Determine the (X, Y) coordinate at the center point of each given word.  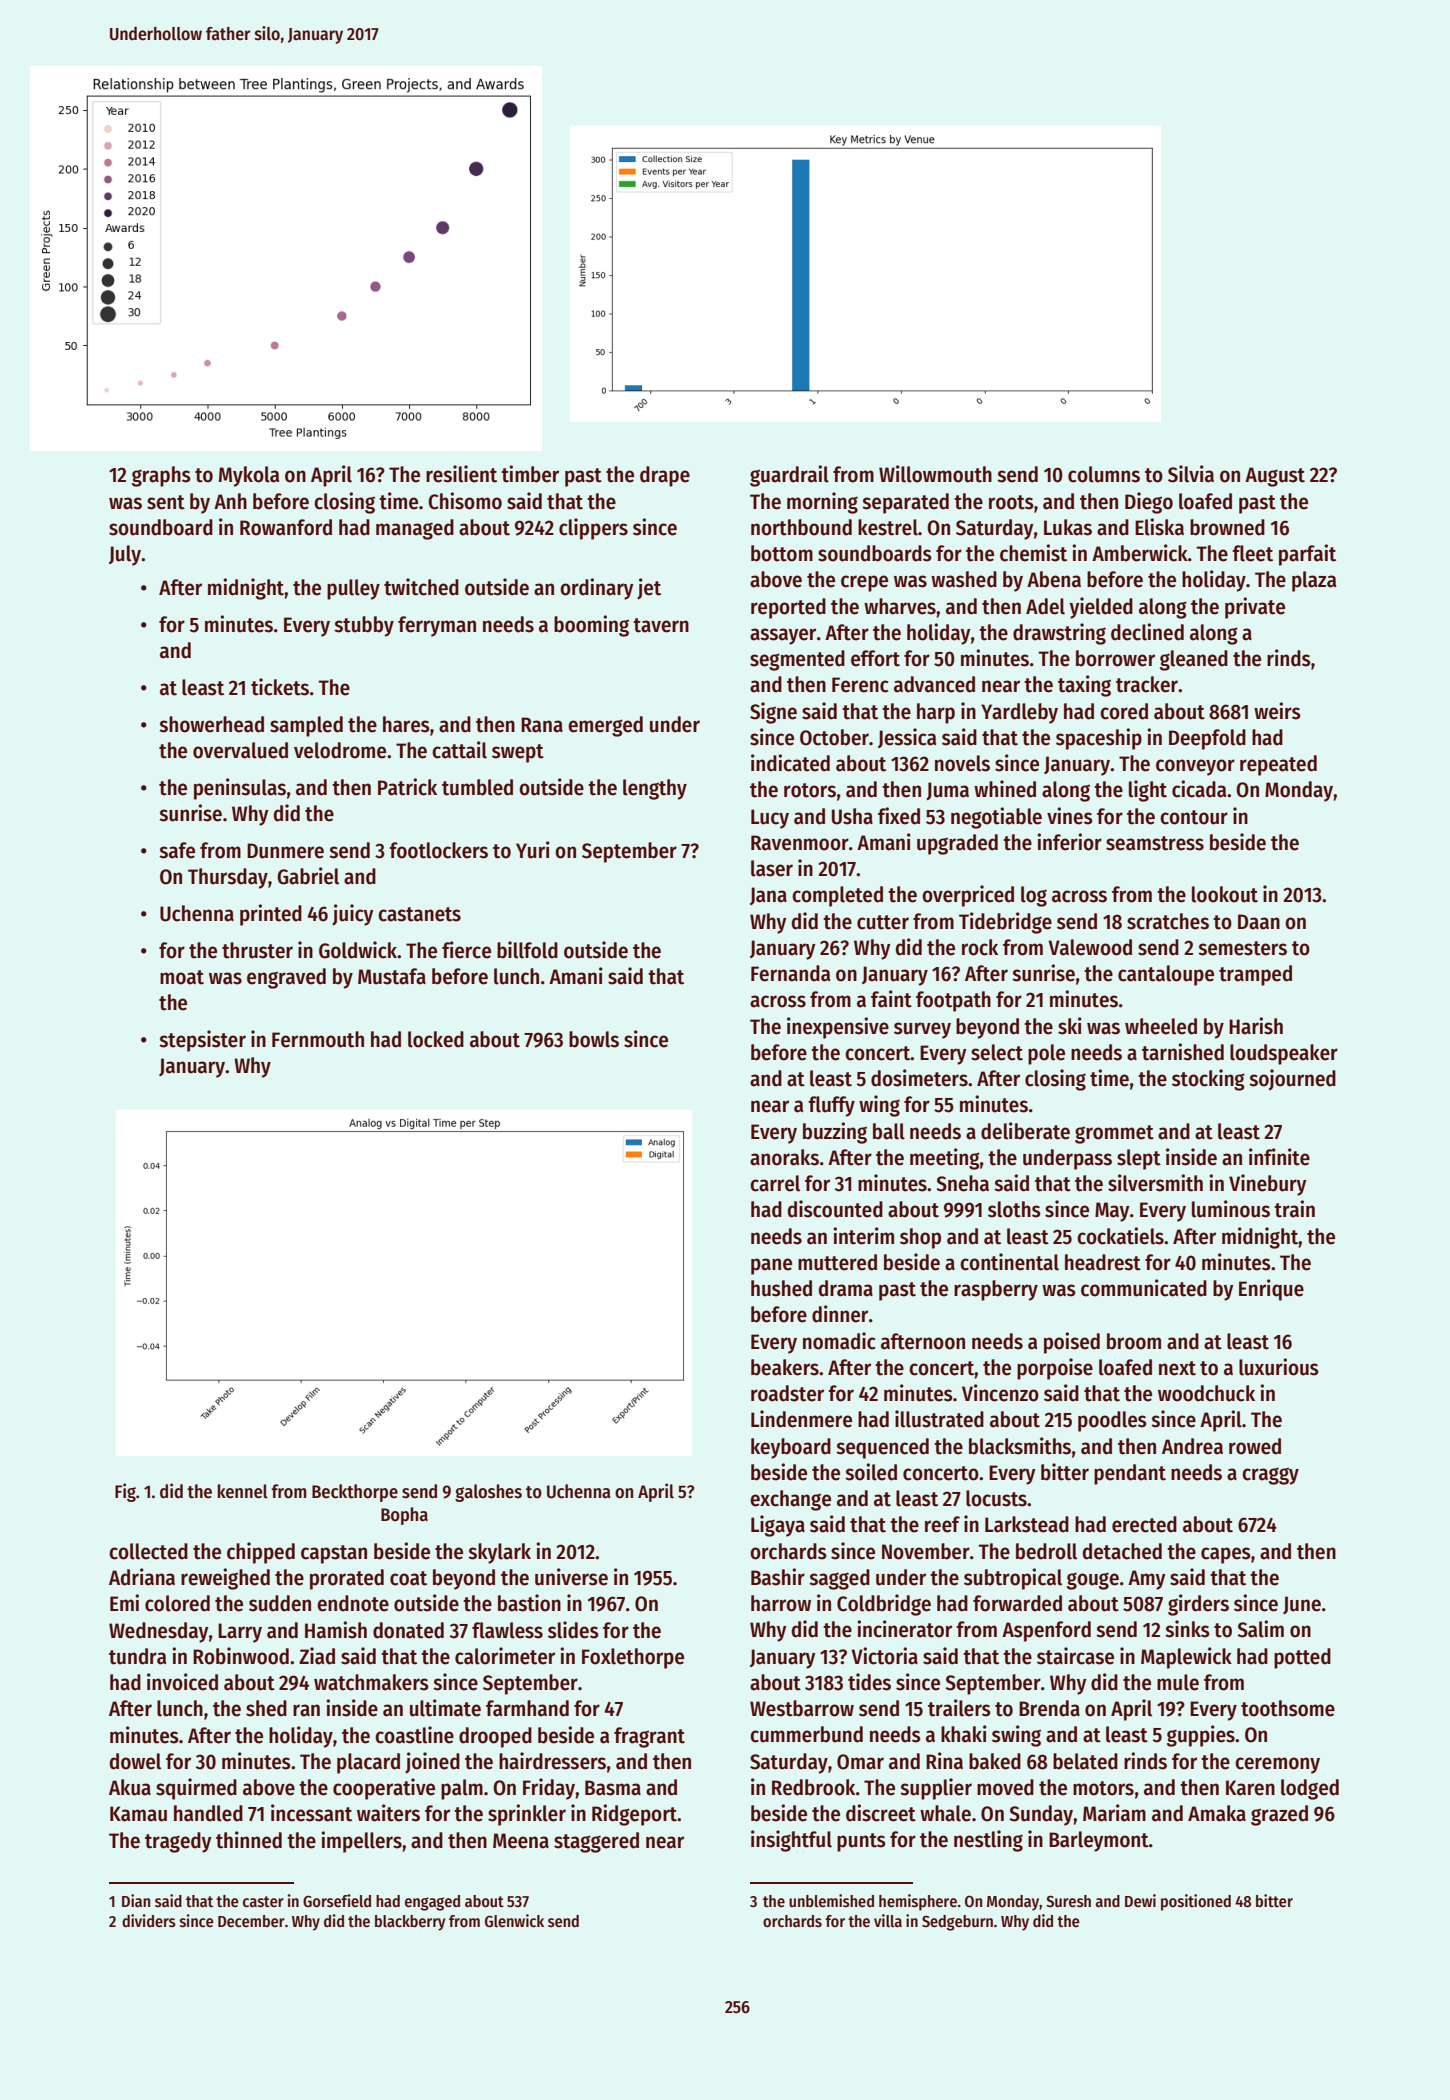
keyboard (791, 1448)
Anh (230, 501)
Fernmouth (318, 1039)
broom (1134, 1341)
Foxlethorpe (633, 1658)
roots (1011, 502)
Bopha (404, 1516)
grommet (1114, 1134)
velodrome (340, 750)
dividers (149, 1920)
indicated (790, 763)
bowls (594, 1039)
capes (1226, 1555)
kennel (243, 1491)
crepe (864, 583)
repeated (1278, 765)
